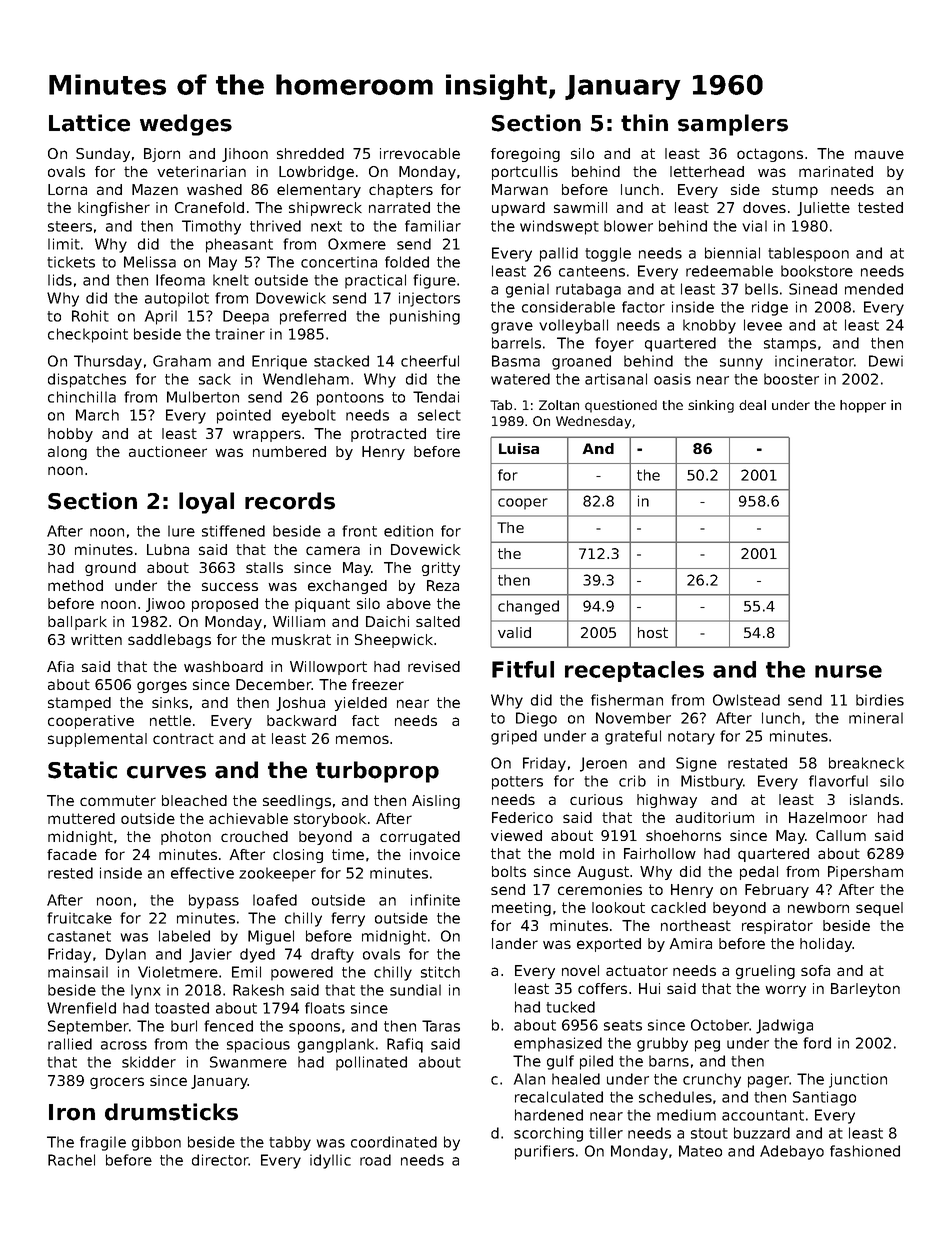 This screenshot has height=1233, width=952. What do you see at coordinates (170, 720) in the screenshot?
I see `nettle` at bounding box center [170, 720].
